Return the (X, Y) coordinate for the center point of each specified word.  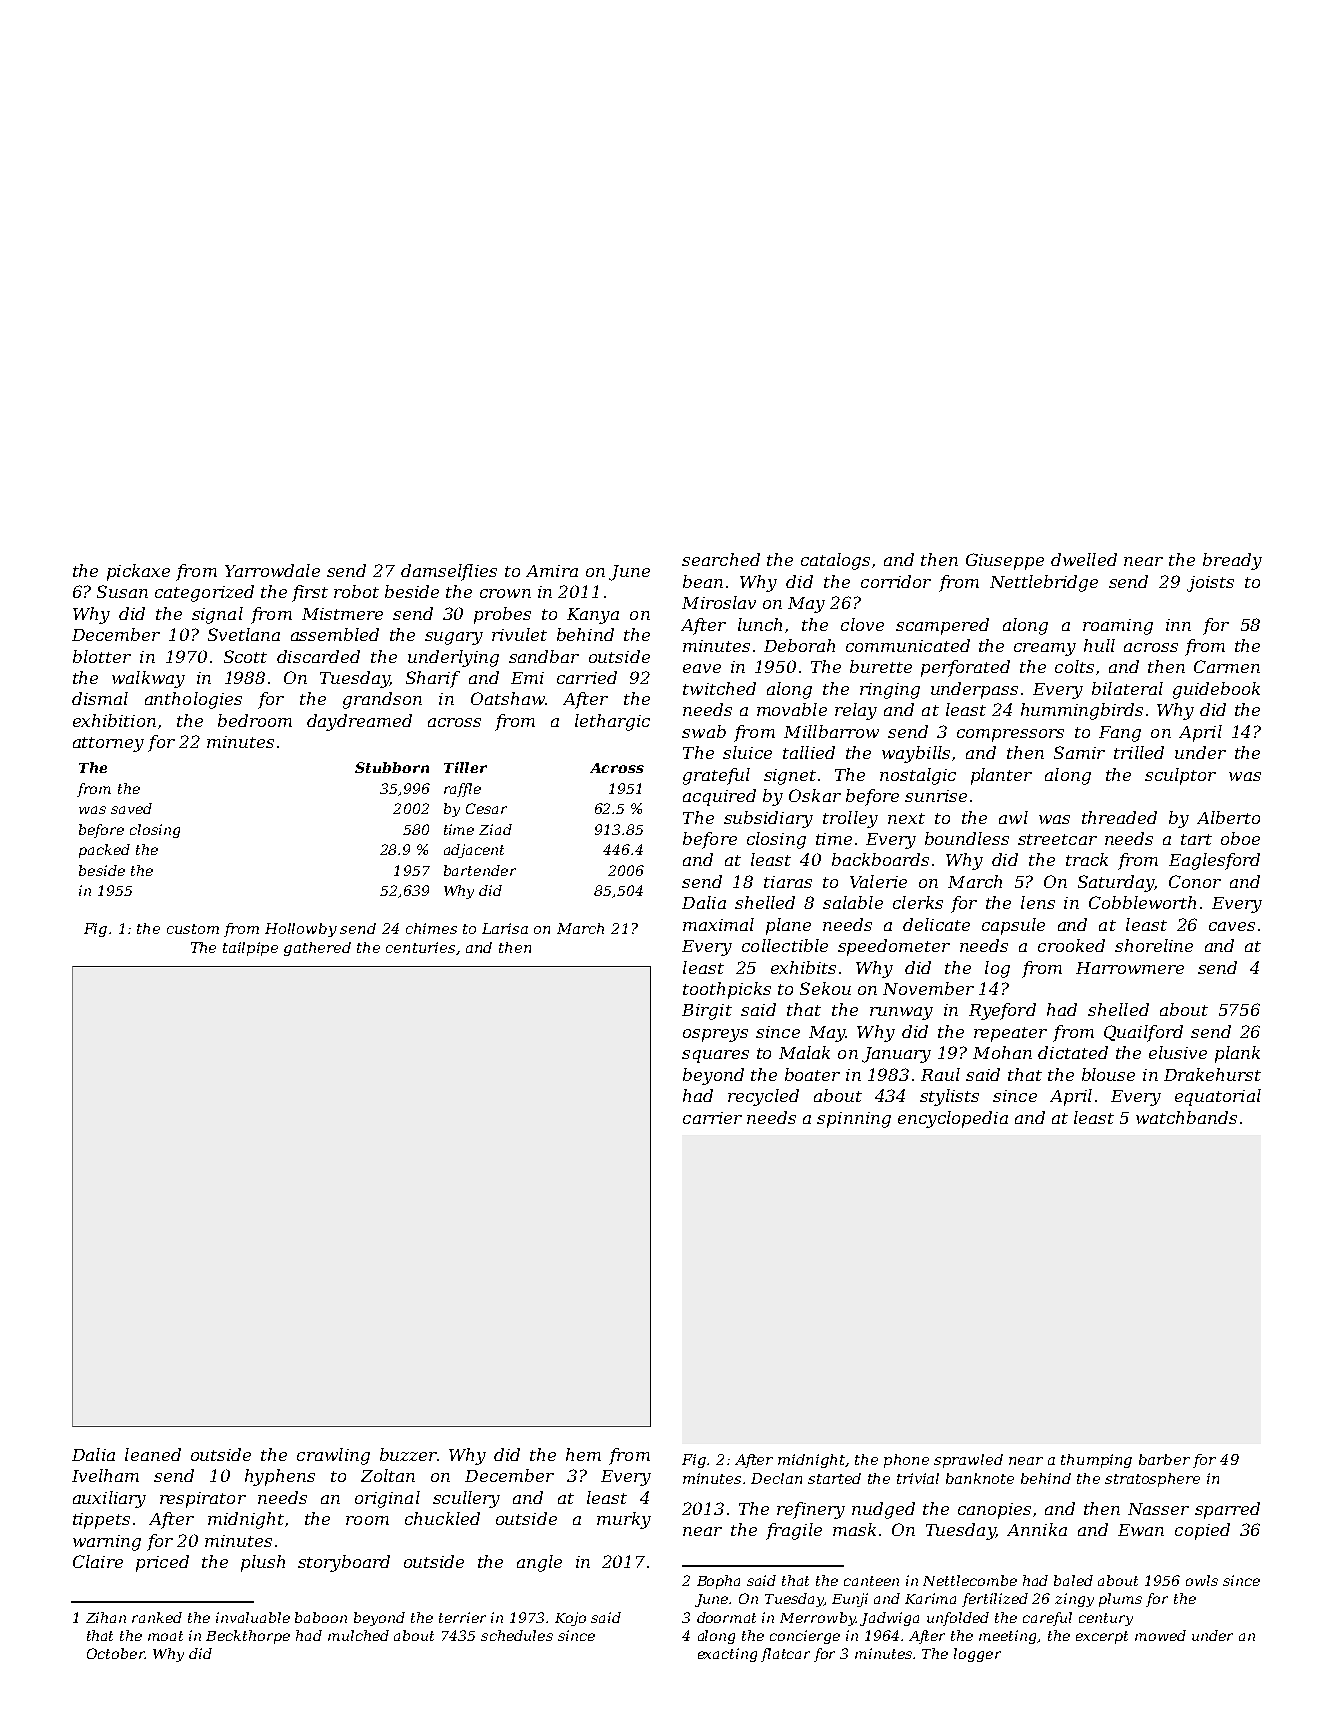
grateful (716, 776)
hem (583, 1454)
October (116, 1653)
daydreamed (359, 722)
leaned (153, 1454)
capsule (1013, 926)
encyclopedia (953, 1119)
